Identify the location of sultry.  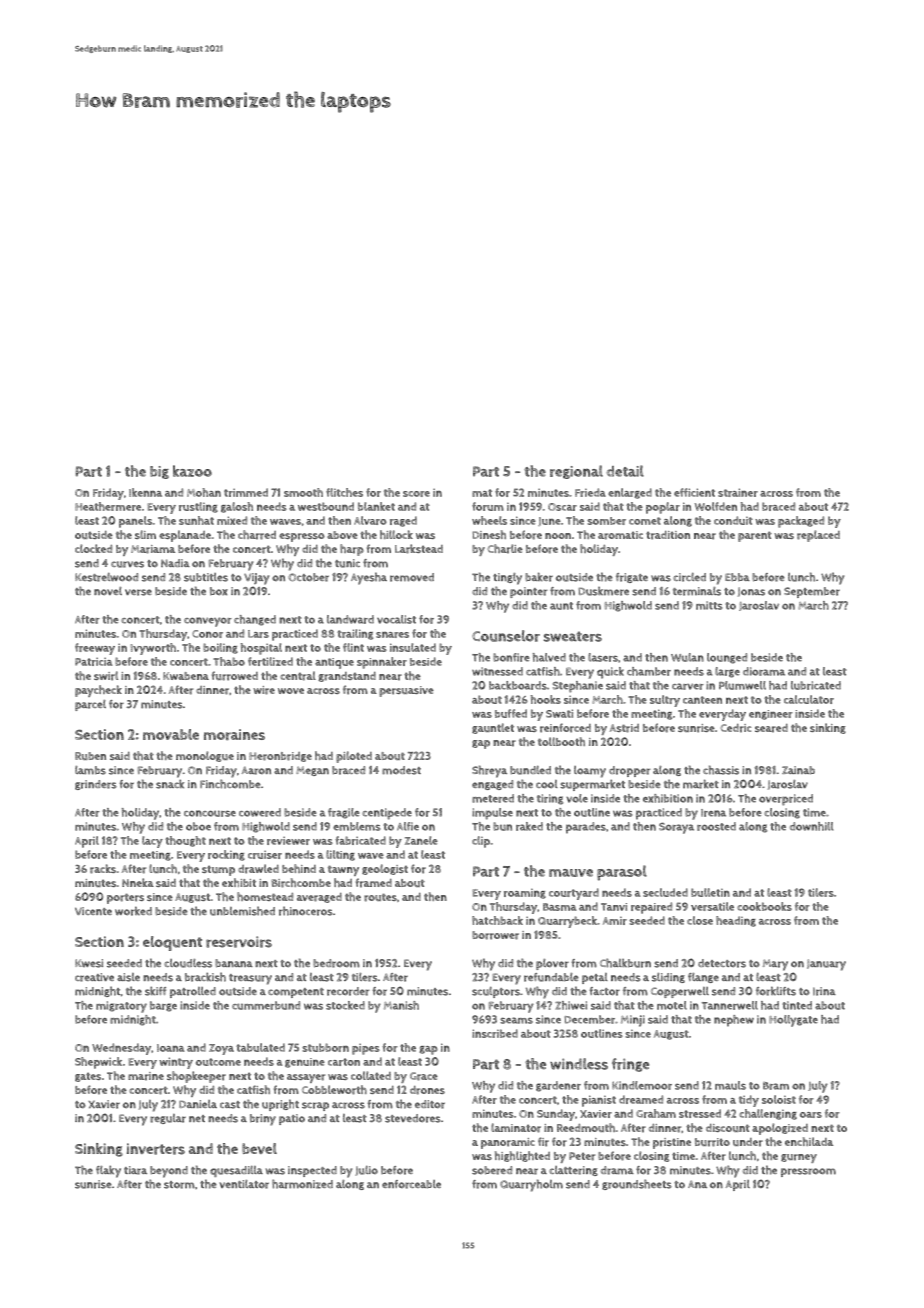
(665, 701).
